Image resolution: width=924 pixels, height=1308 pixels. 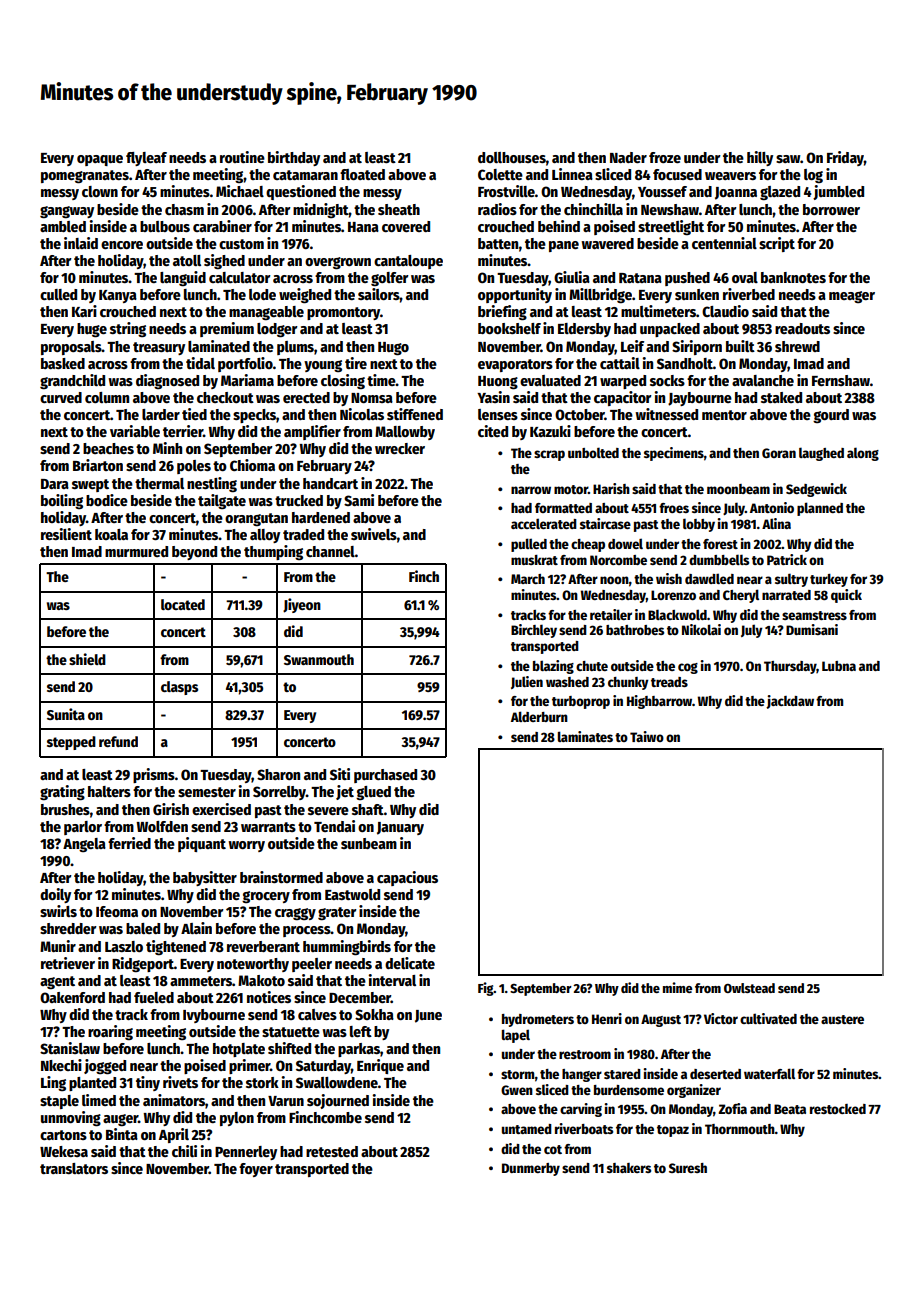 What do you see at coordinates (249, 1066) in the screenshot?
I see `primer` at bounding box center [249, 1066].
